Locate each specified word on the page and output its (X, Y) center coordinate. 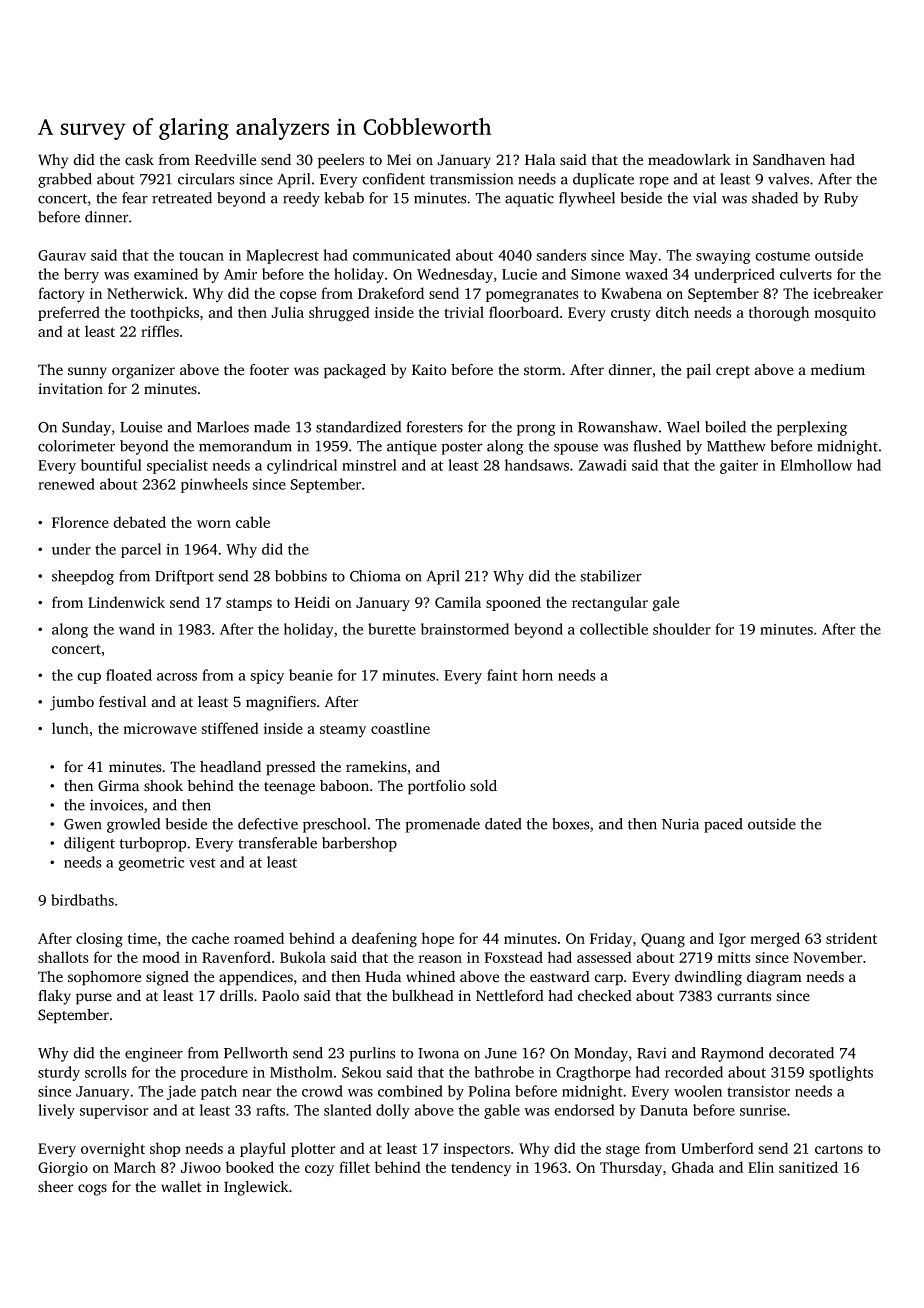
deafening (384, 940)
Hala (540, 160)
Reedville (225, 160)
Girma (118, 786)
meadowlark (689, 160)
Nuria (680, 824)
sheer (56, 1187)
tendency (481, 1168)
